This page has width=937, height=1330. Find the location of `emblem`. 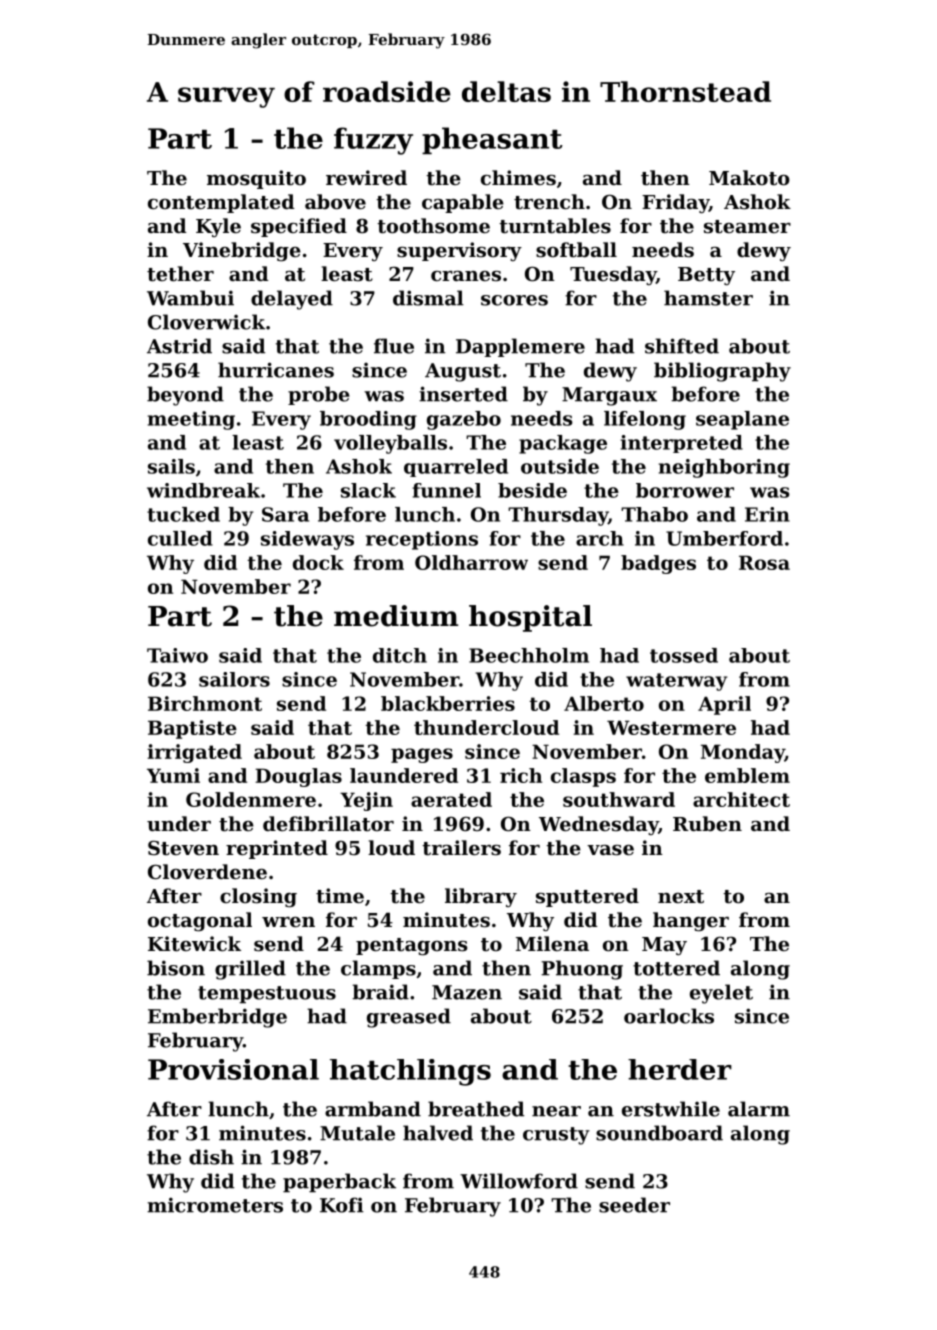

emblem is located at coordinates (747, 775).
